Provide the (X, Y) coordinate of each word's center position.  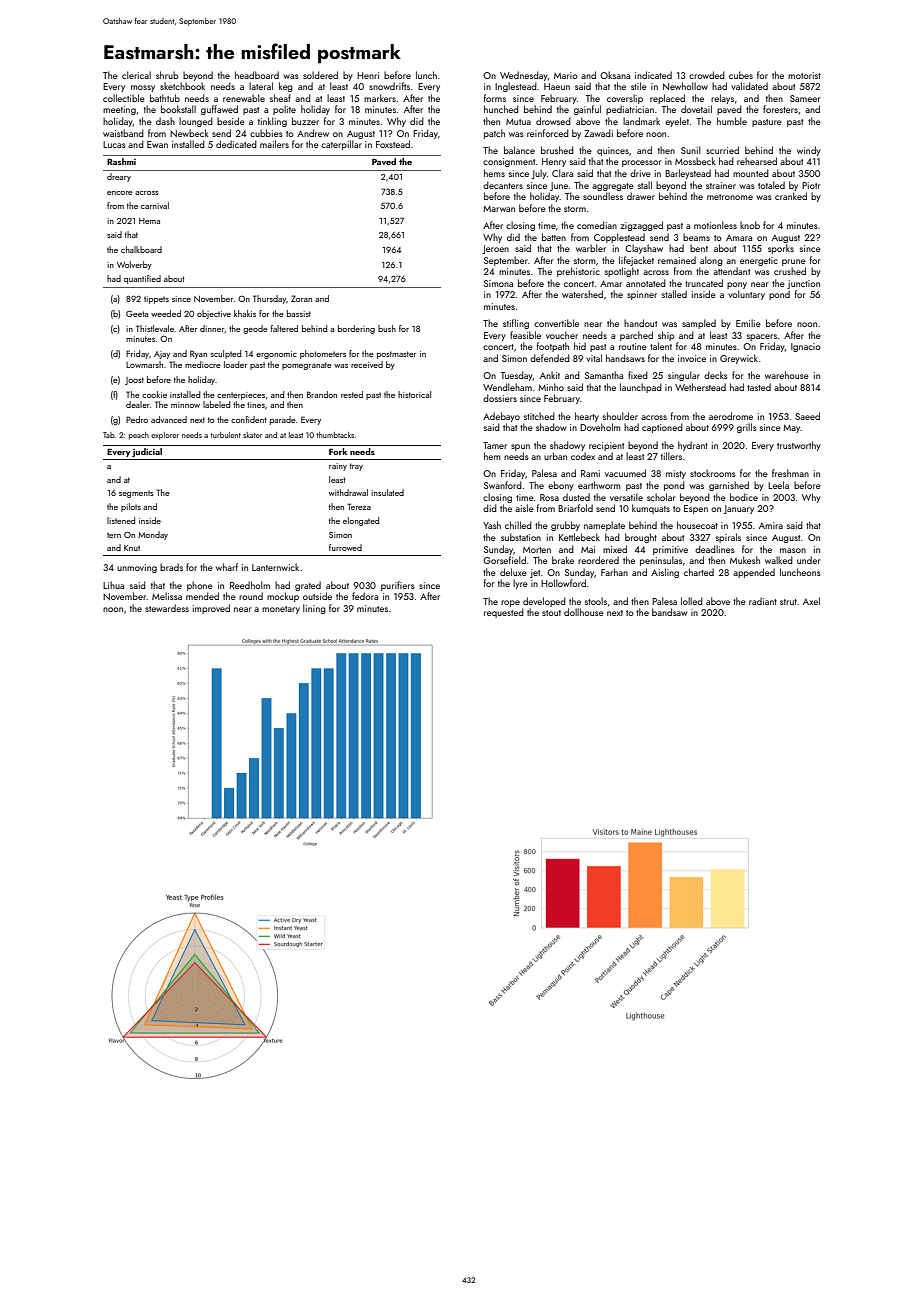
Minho (551, 387)
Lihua (113, 585)
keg (286, 87)
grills (747, 428)
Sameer (805, 98)
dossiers (500, 398)
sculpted (226, 354)
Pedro (137, 419)
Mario (566, 75)
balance (519, 150)
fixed (638, 375)
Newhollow (685, 86)
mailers (274, 144)
